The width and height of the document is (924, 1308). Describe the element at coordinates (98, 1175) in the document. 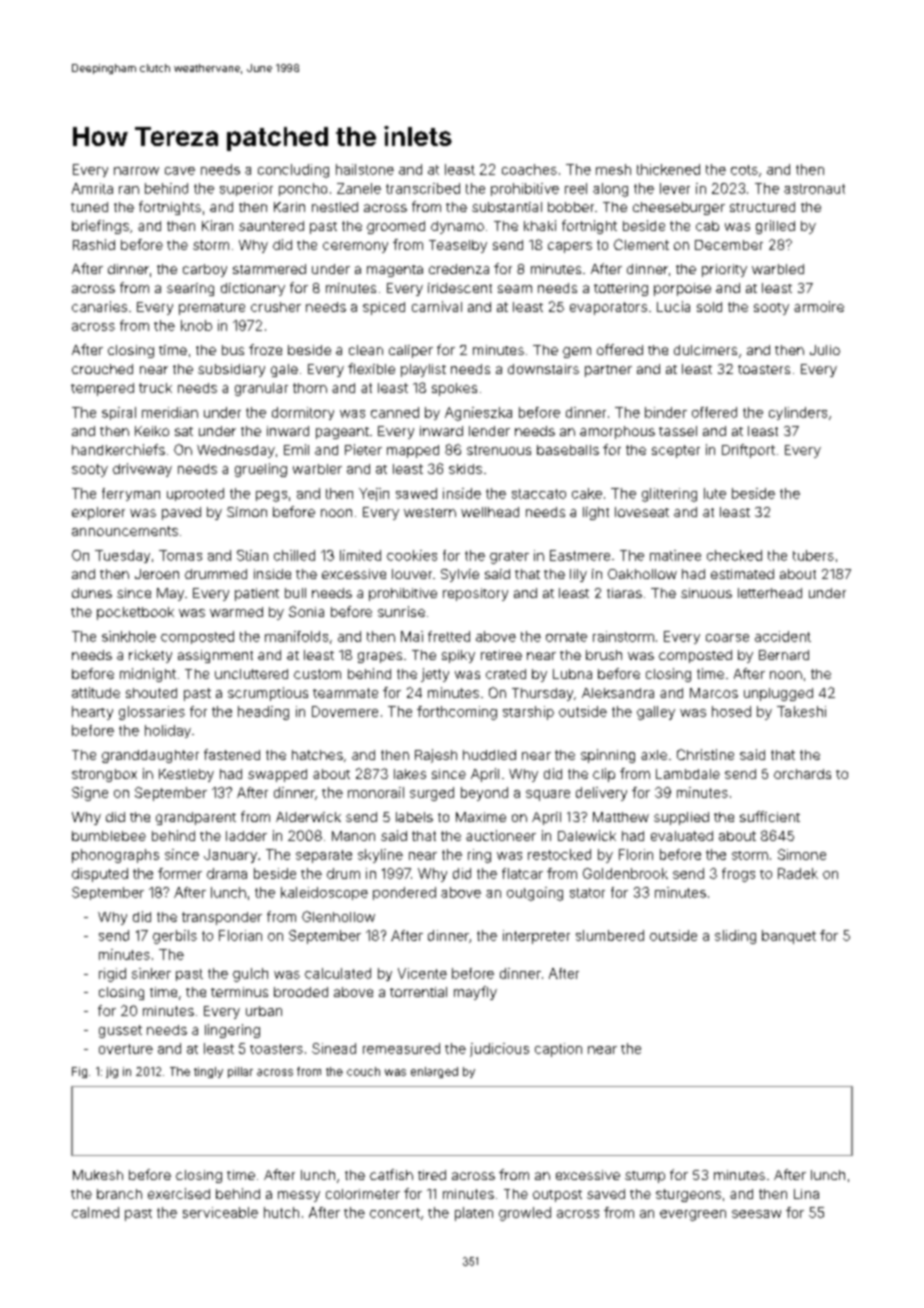

I see `Mukesh` at that location.
